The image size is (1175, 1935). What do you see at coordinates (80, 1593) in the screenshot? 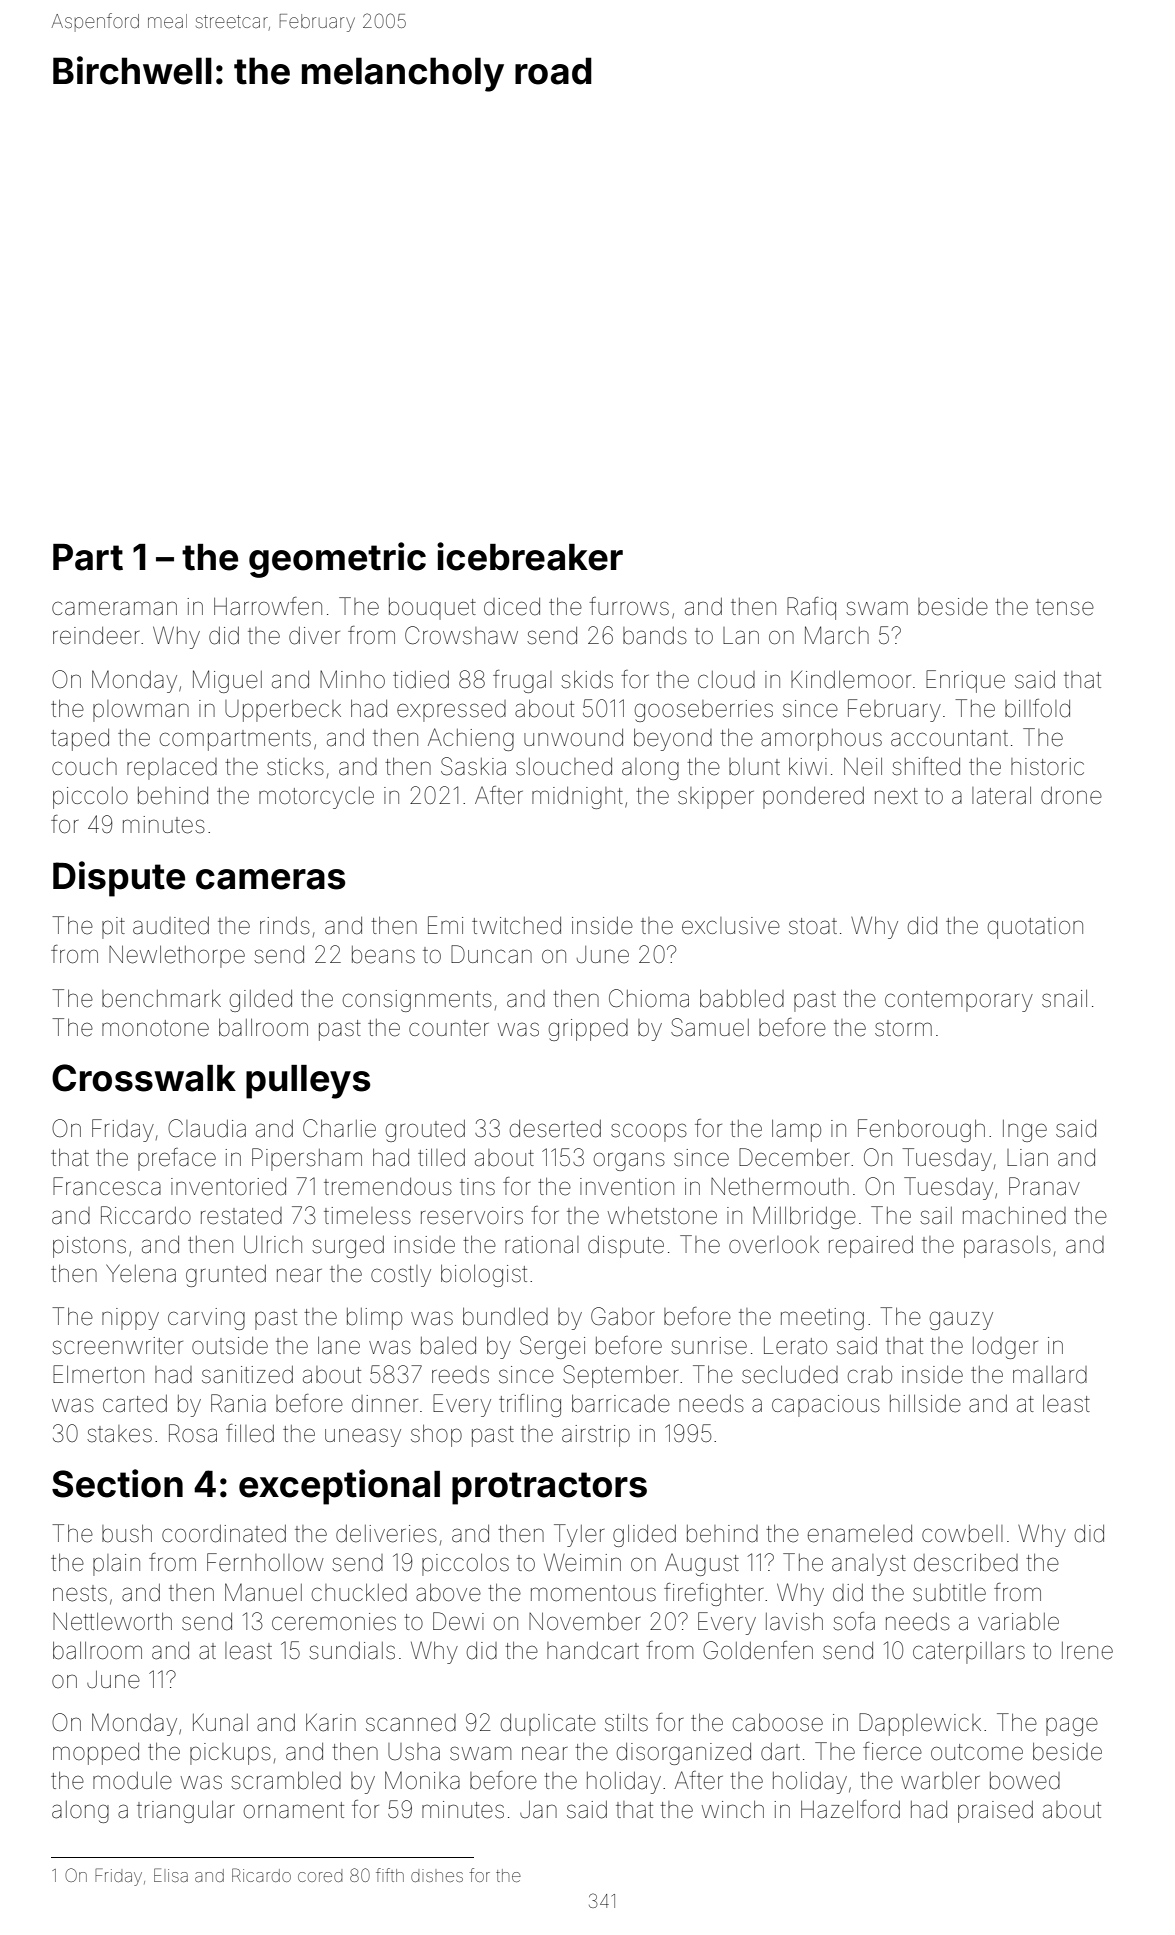
I see `nests` at bounding box center [80, 1593].
